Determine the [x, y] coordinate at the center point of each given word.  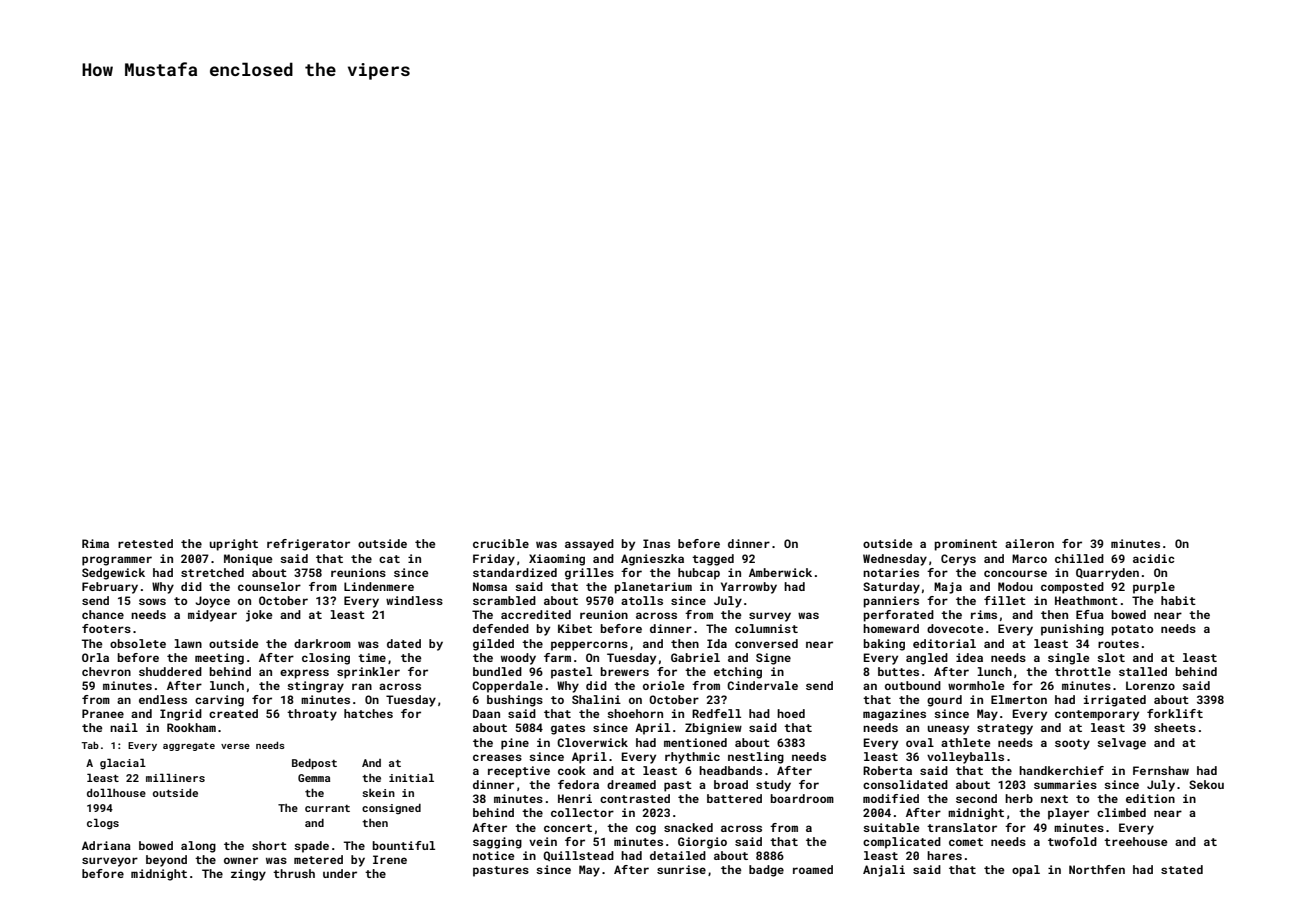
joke [259, 616]
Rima [95, 543]
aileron [1029, 543]
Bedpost [314, 764]
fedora [578, 784]
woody [518, 659]
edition [1150, 798]
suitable [891, 827]
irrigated [1115, 701]
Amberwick [780, 572]
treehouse [1135, 841]
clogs [103, 824]
